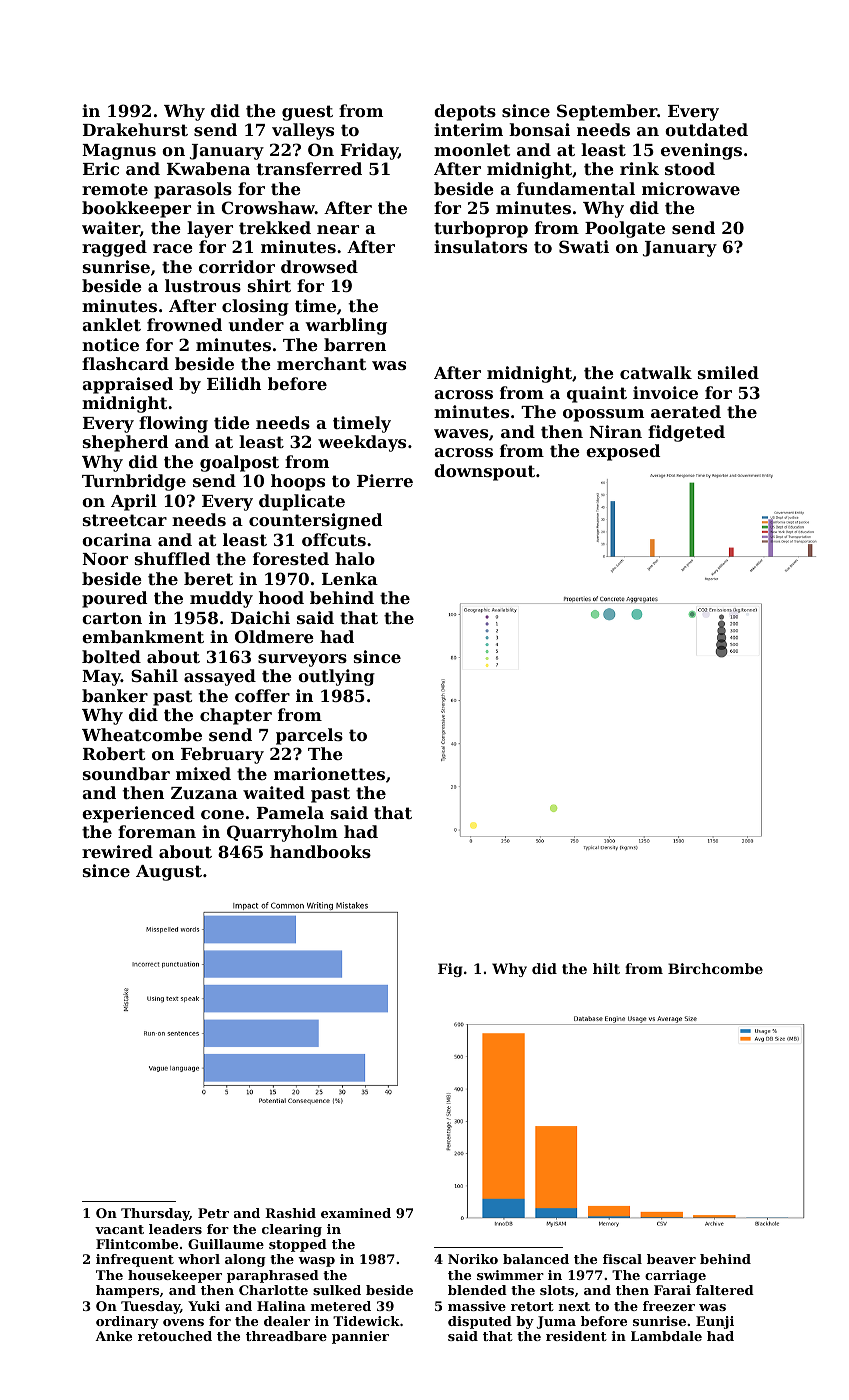 This page has width=849, height=1400. What do you see at coordinates (468, 129) in the page?
I see `interim` at bounding box center [468, 129].
